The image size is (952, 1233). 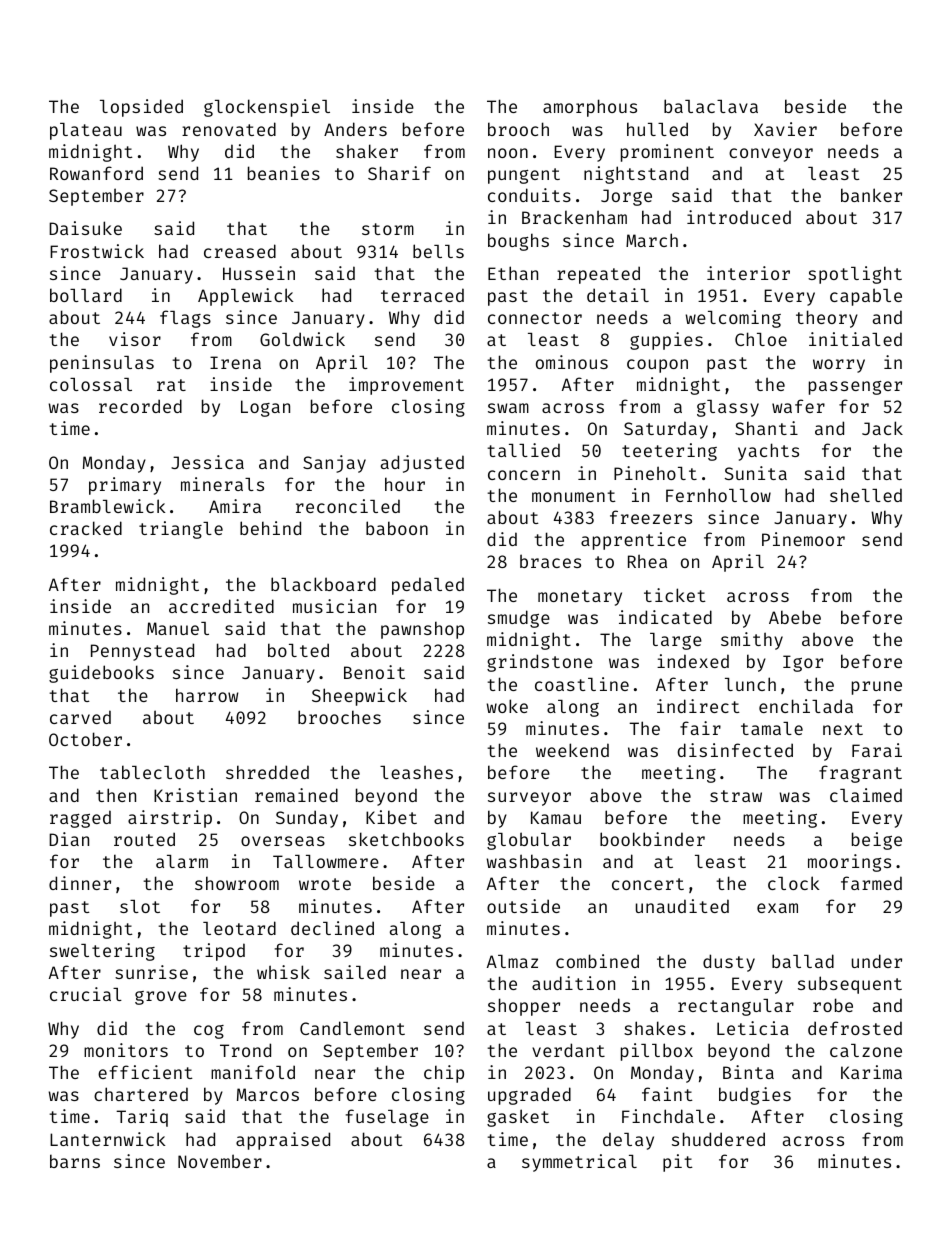 What do you see at coordinates (777, 908) in the screenshot?
I see `exam` at bounding box center [777, 908].
